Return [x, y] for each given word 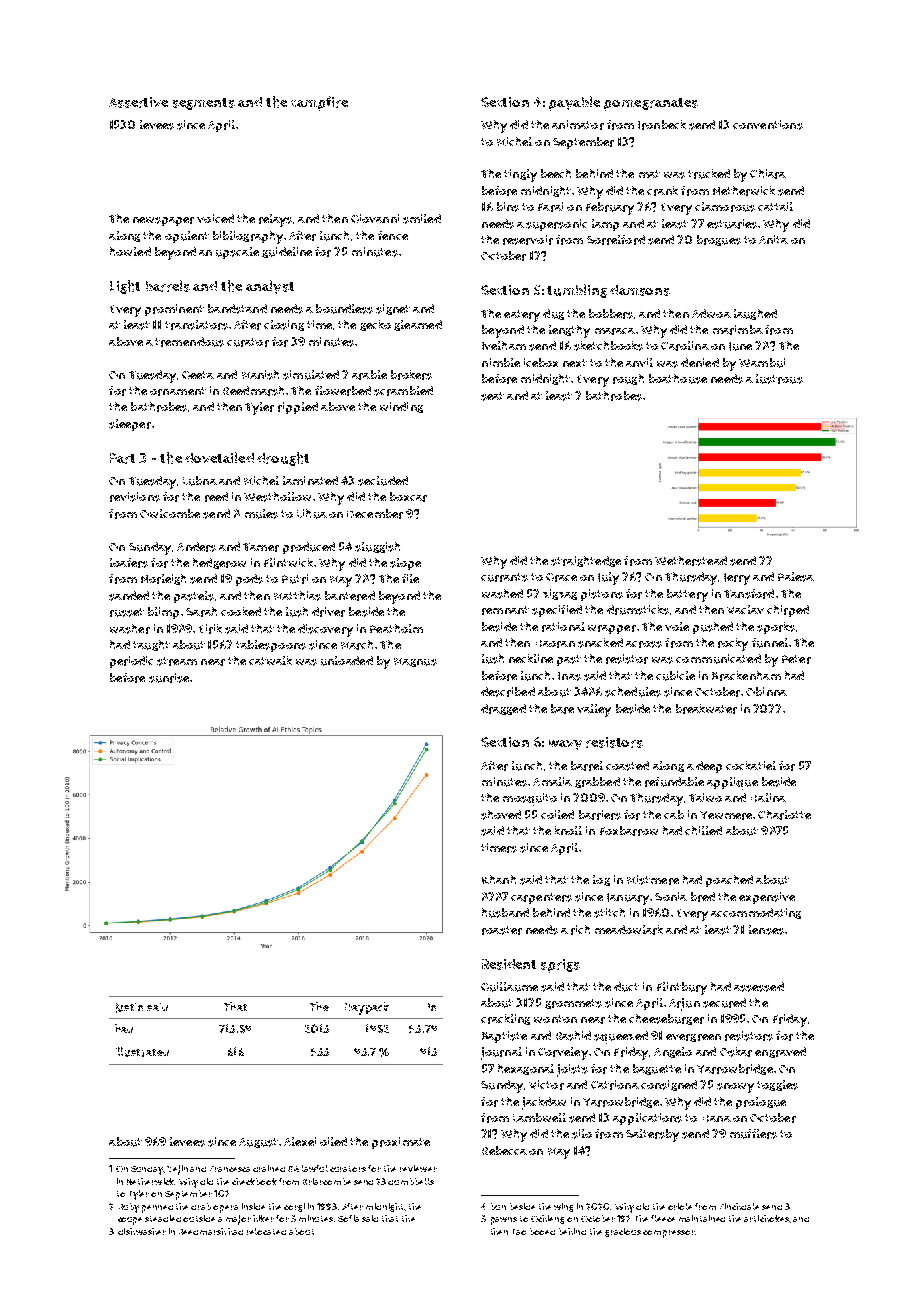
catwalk [270, 660]
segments [204, 104]
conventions [768, 125]
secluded [383, 481]
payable [574, 103]
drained [269, 1168]
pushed [713, 628]
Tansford [749, 594]
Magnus [415, 662]
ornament [178, 391]
